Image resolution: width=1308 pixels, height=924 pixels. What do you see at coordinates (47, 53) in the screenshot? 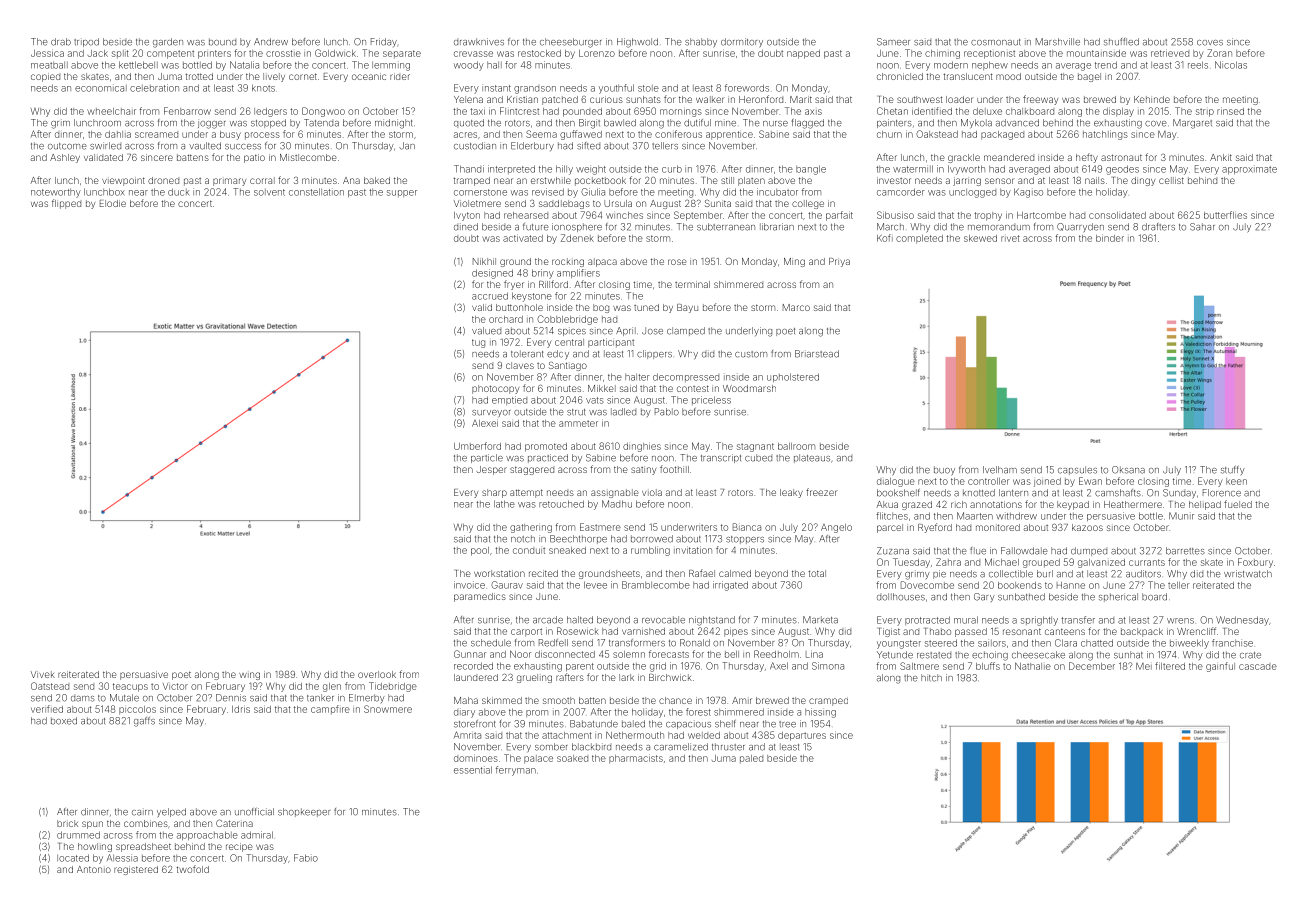
I see `Jessica` at bounding box center [47, 53].
